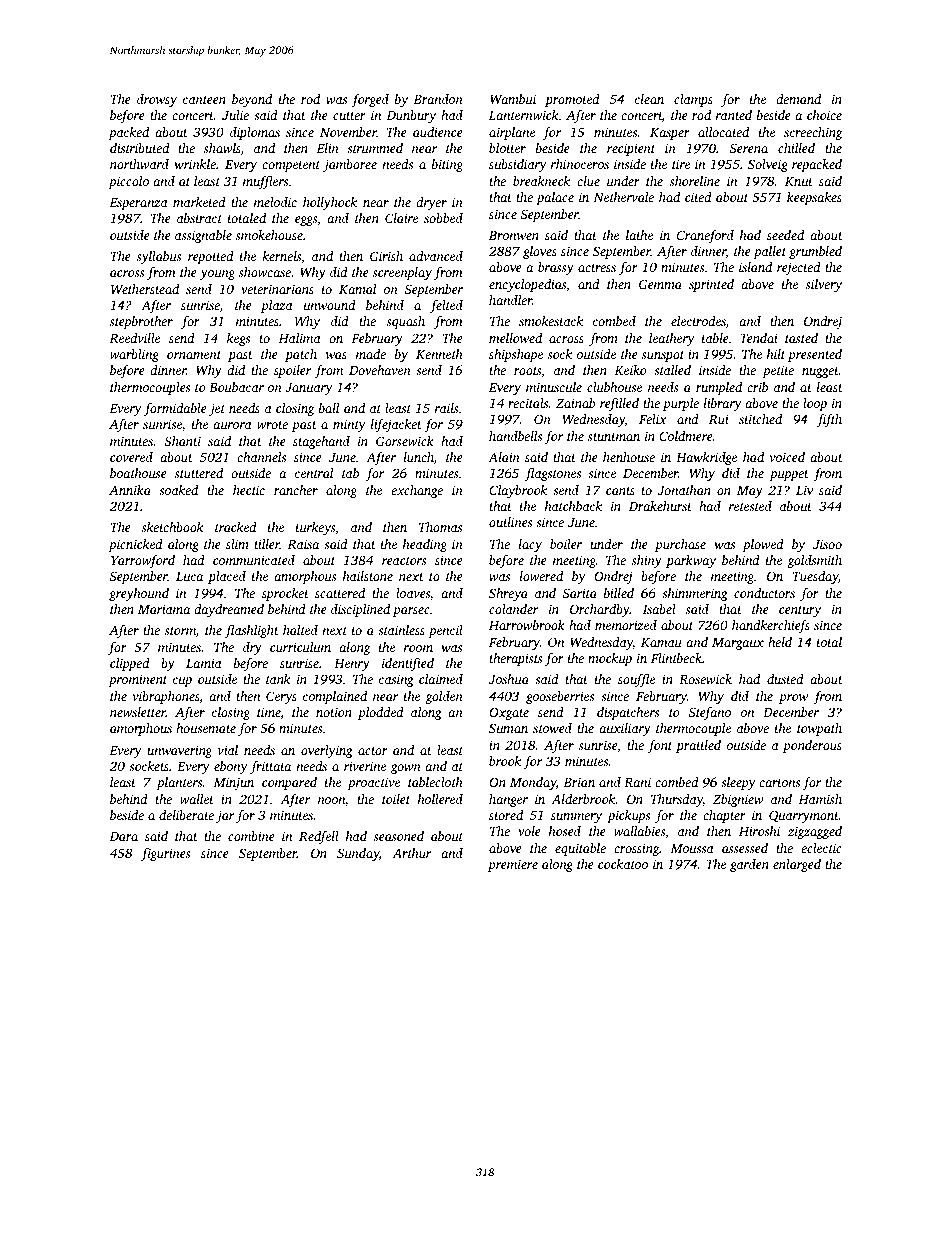  I want to click on spoiler, so click(292, 371).
